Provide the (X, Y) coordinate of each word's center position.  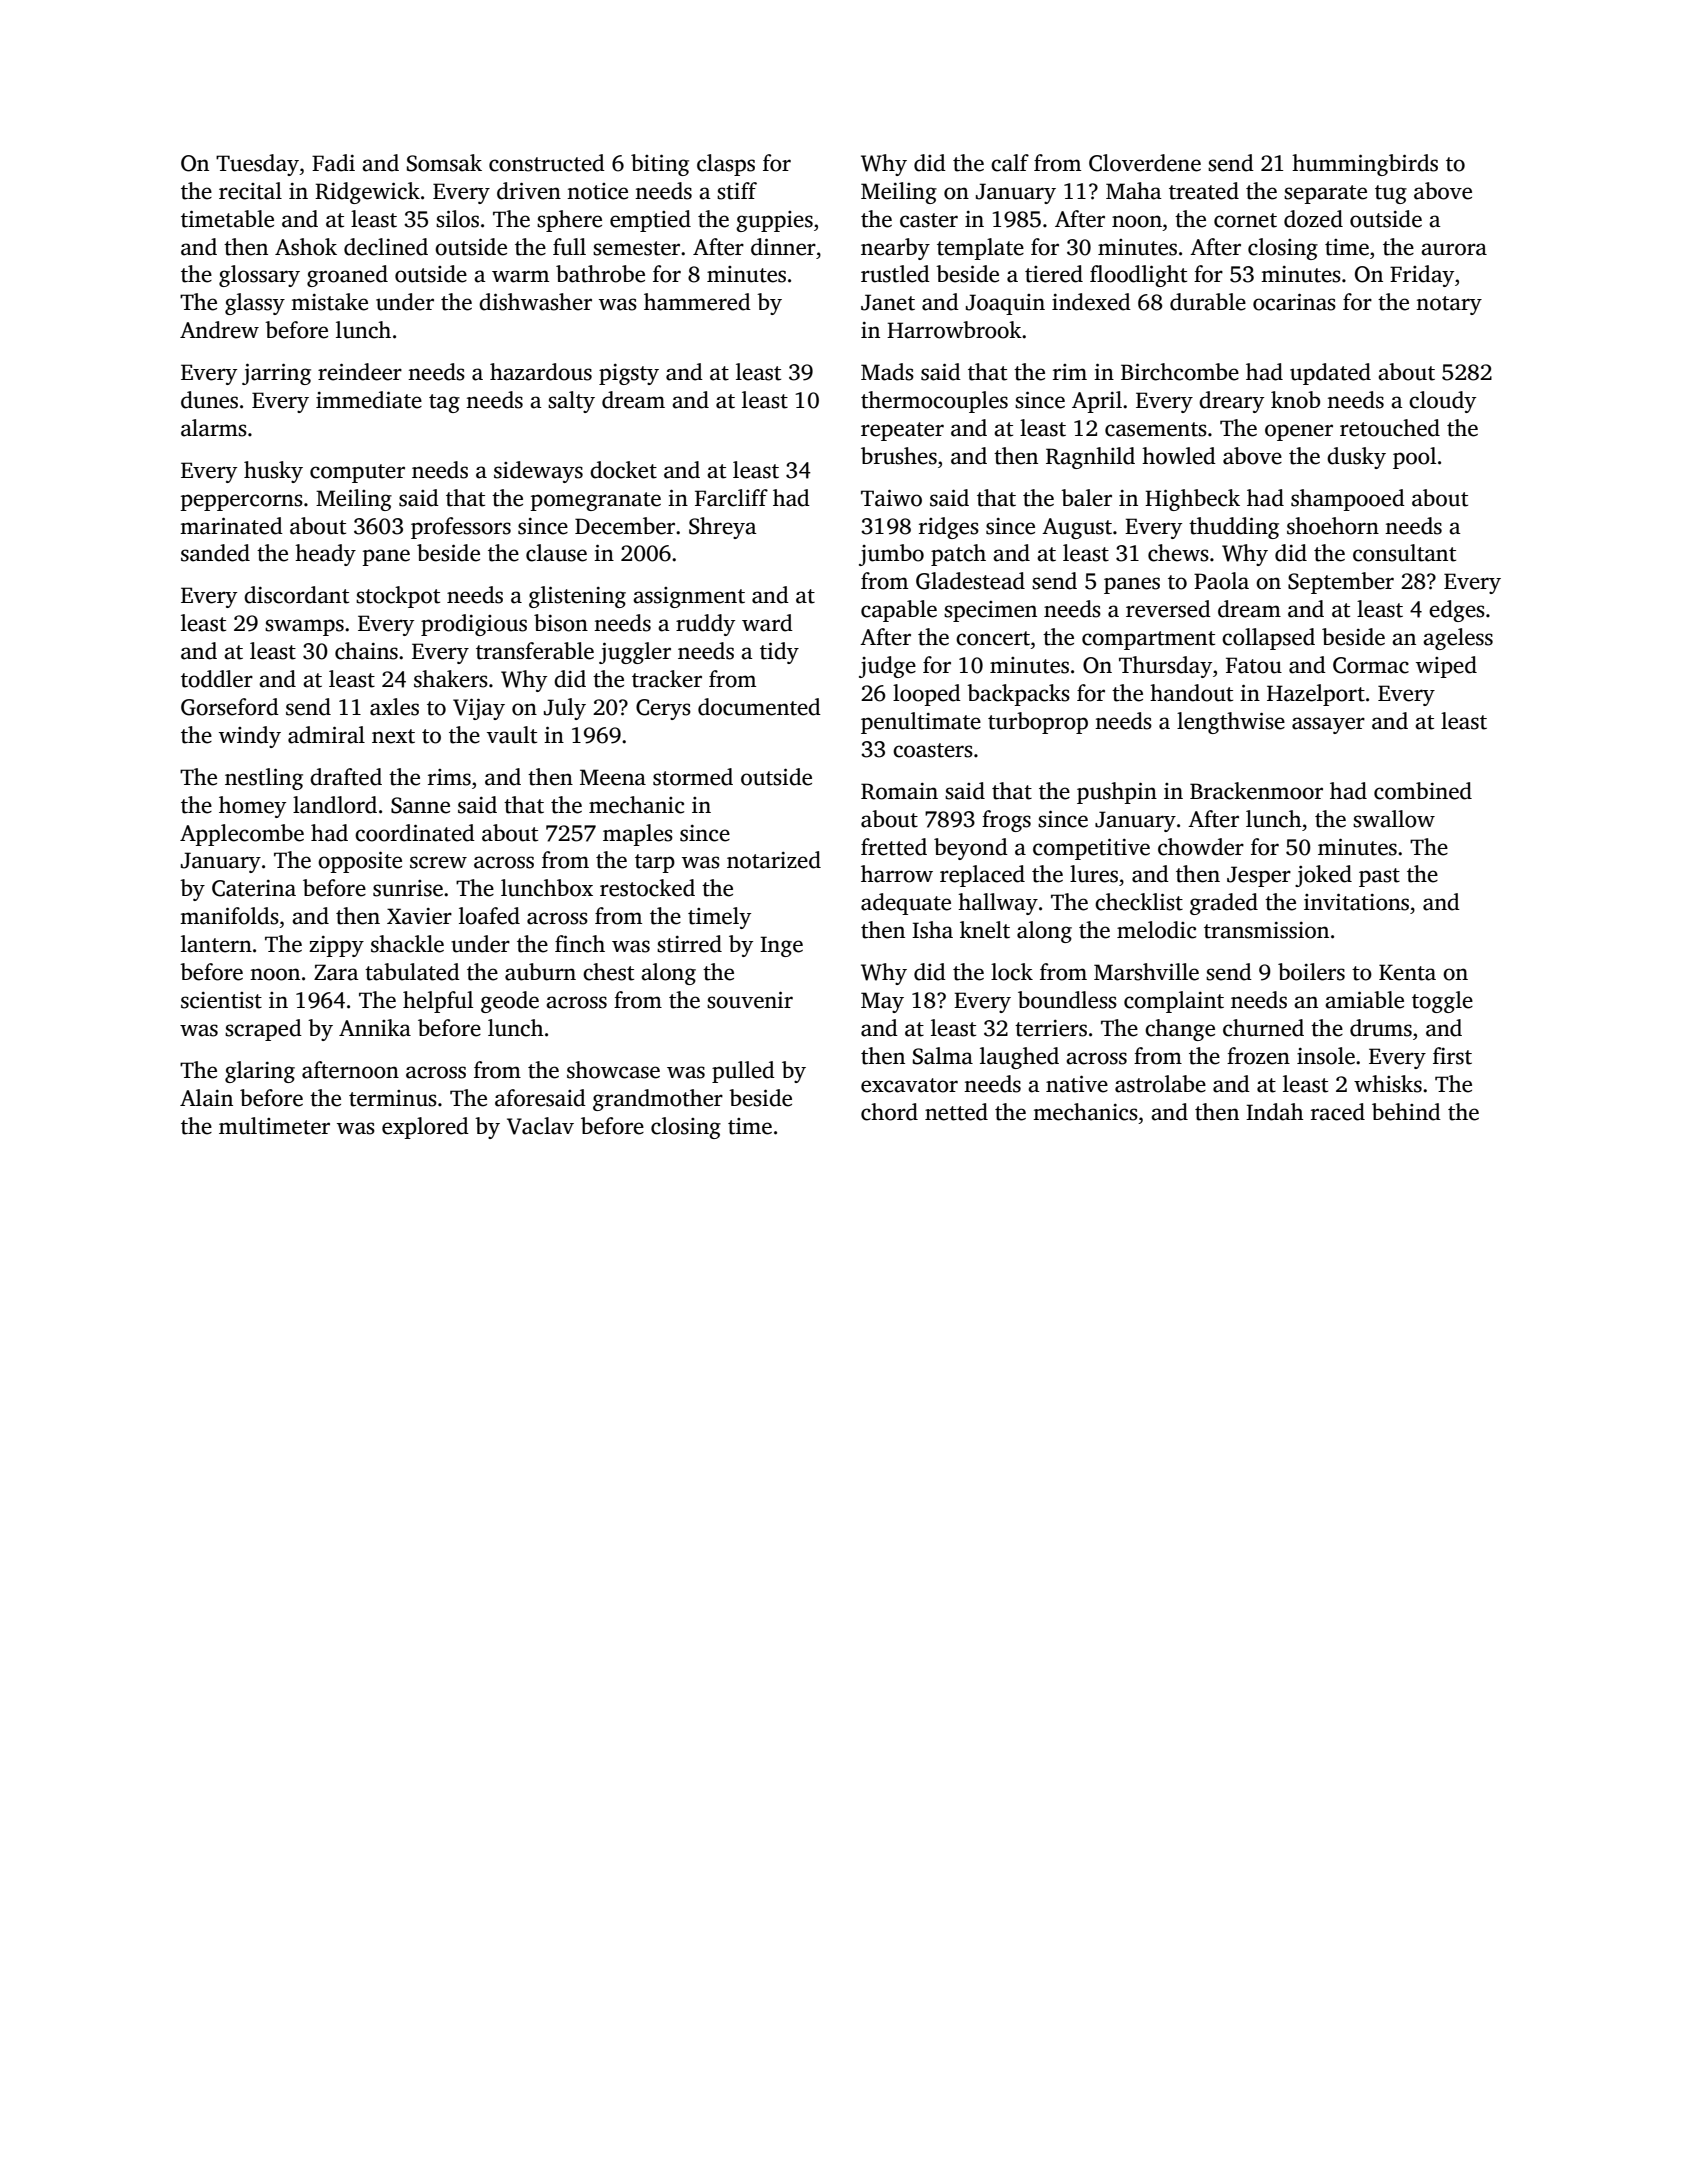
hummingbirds (1365, 165)
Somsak (444, 163)
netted (956, 1112)
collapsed (1268, 639)
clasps (726, 165)
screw (438, 862)
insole (1326, 1056)
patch (958, 555)
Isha (932, 930)
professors (461, 528)
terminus (393, 1098)
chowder (1201, 847)
